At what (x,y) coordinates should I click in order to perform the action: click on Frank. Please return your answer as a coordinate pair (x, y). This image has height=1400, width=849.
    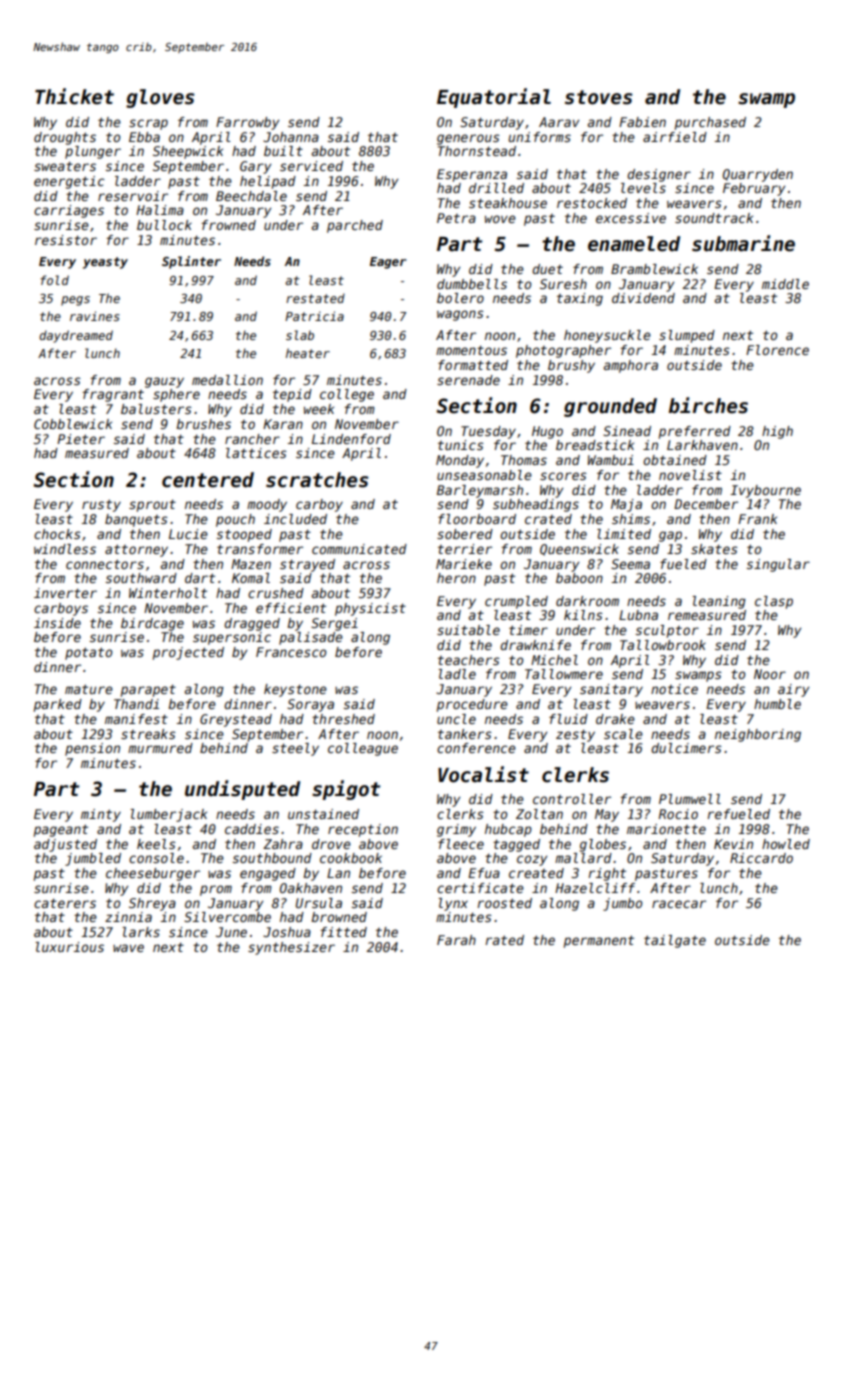
    Looking at the image, I should click on (757, 519).
